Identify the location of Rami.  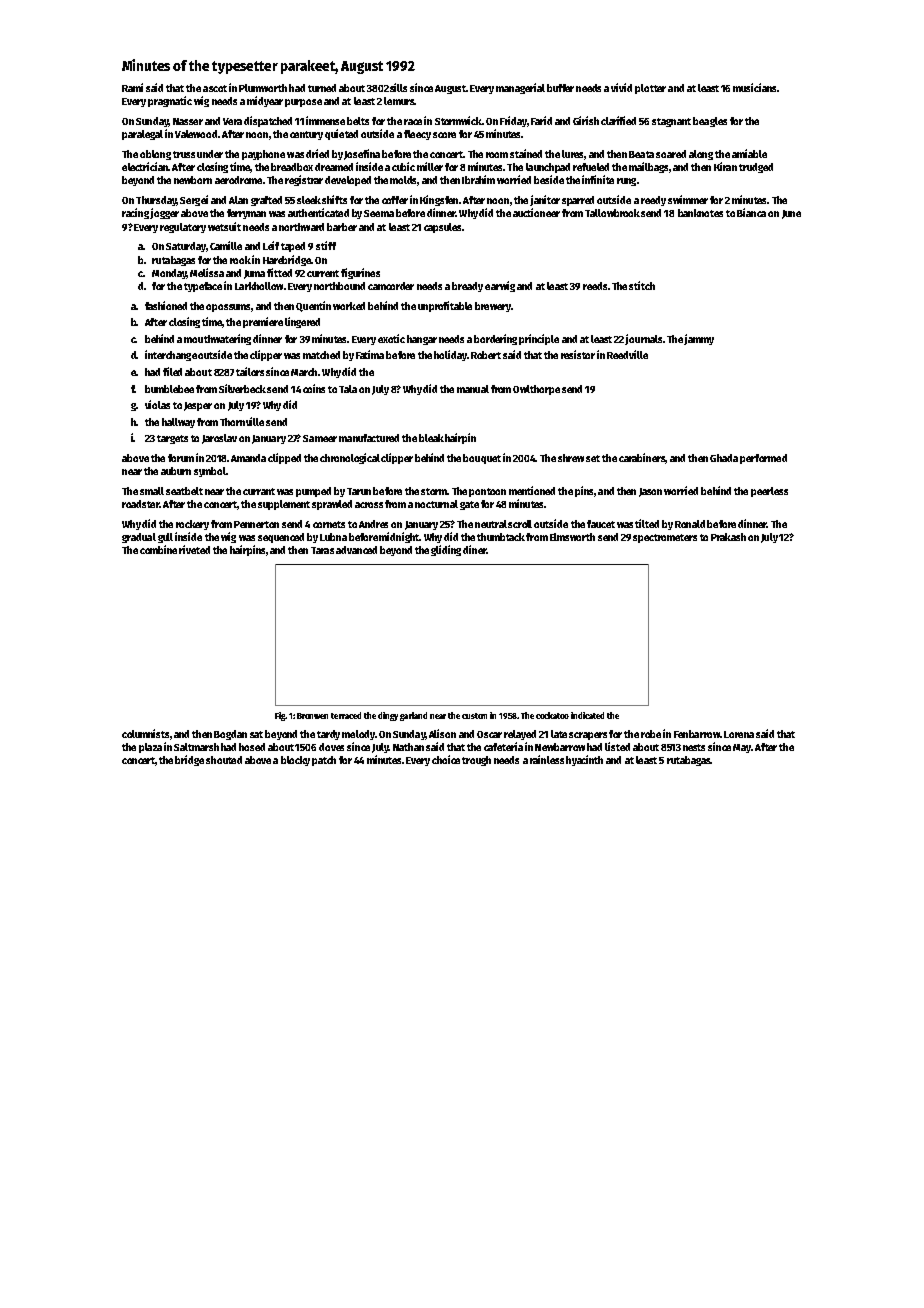
(132, 87).
